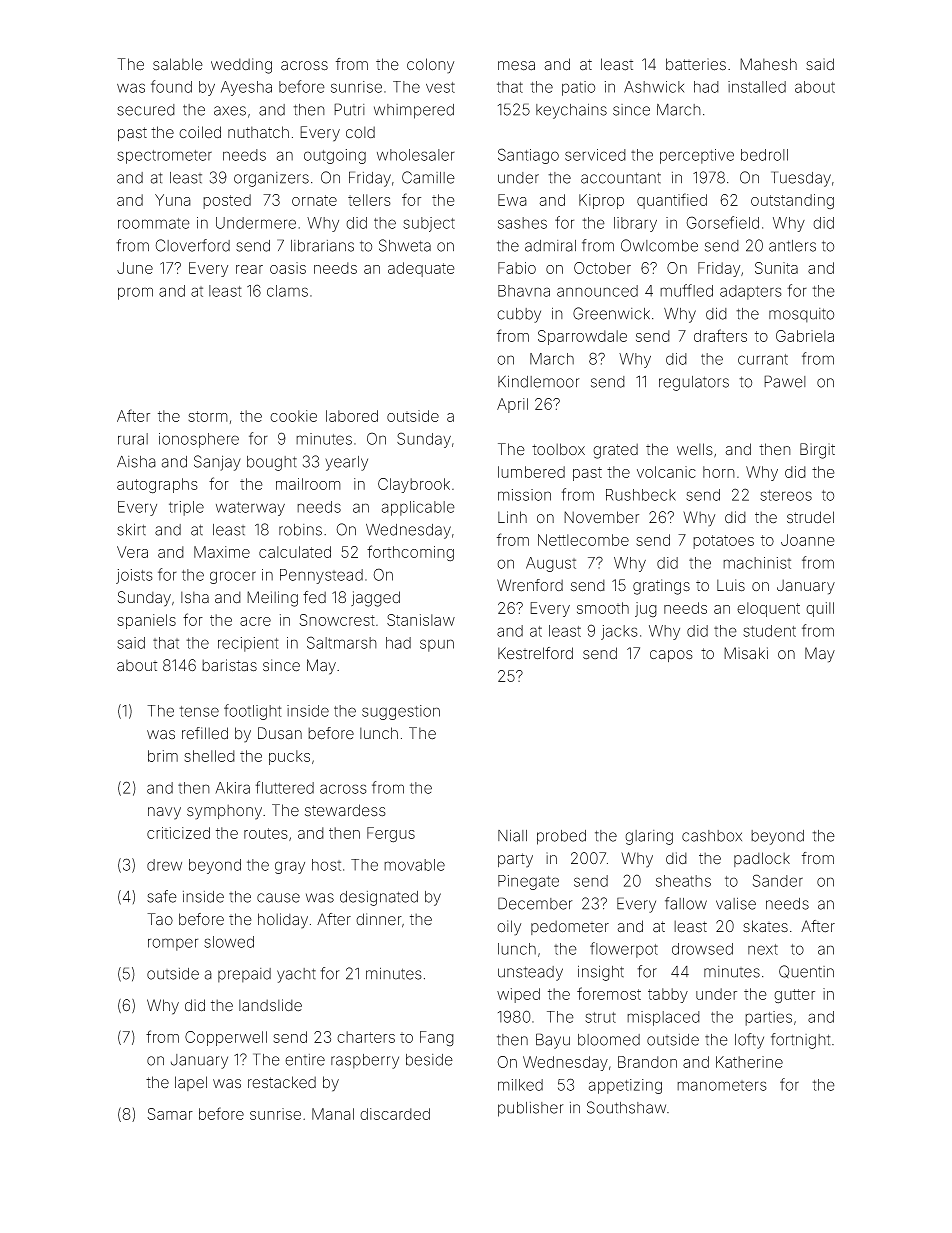 The image size is (952, 1233). Describe the element at coordinates (430, 66) in the screenshot. I see `colony` at that location.
